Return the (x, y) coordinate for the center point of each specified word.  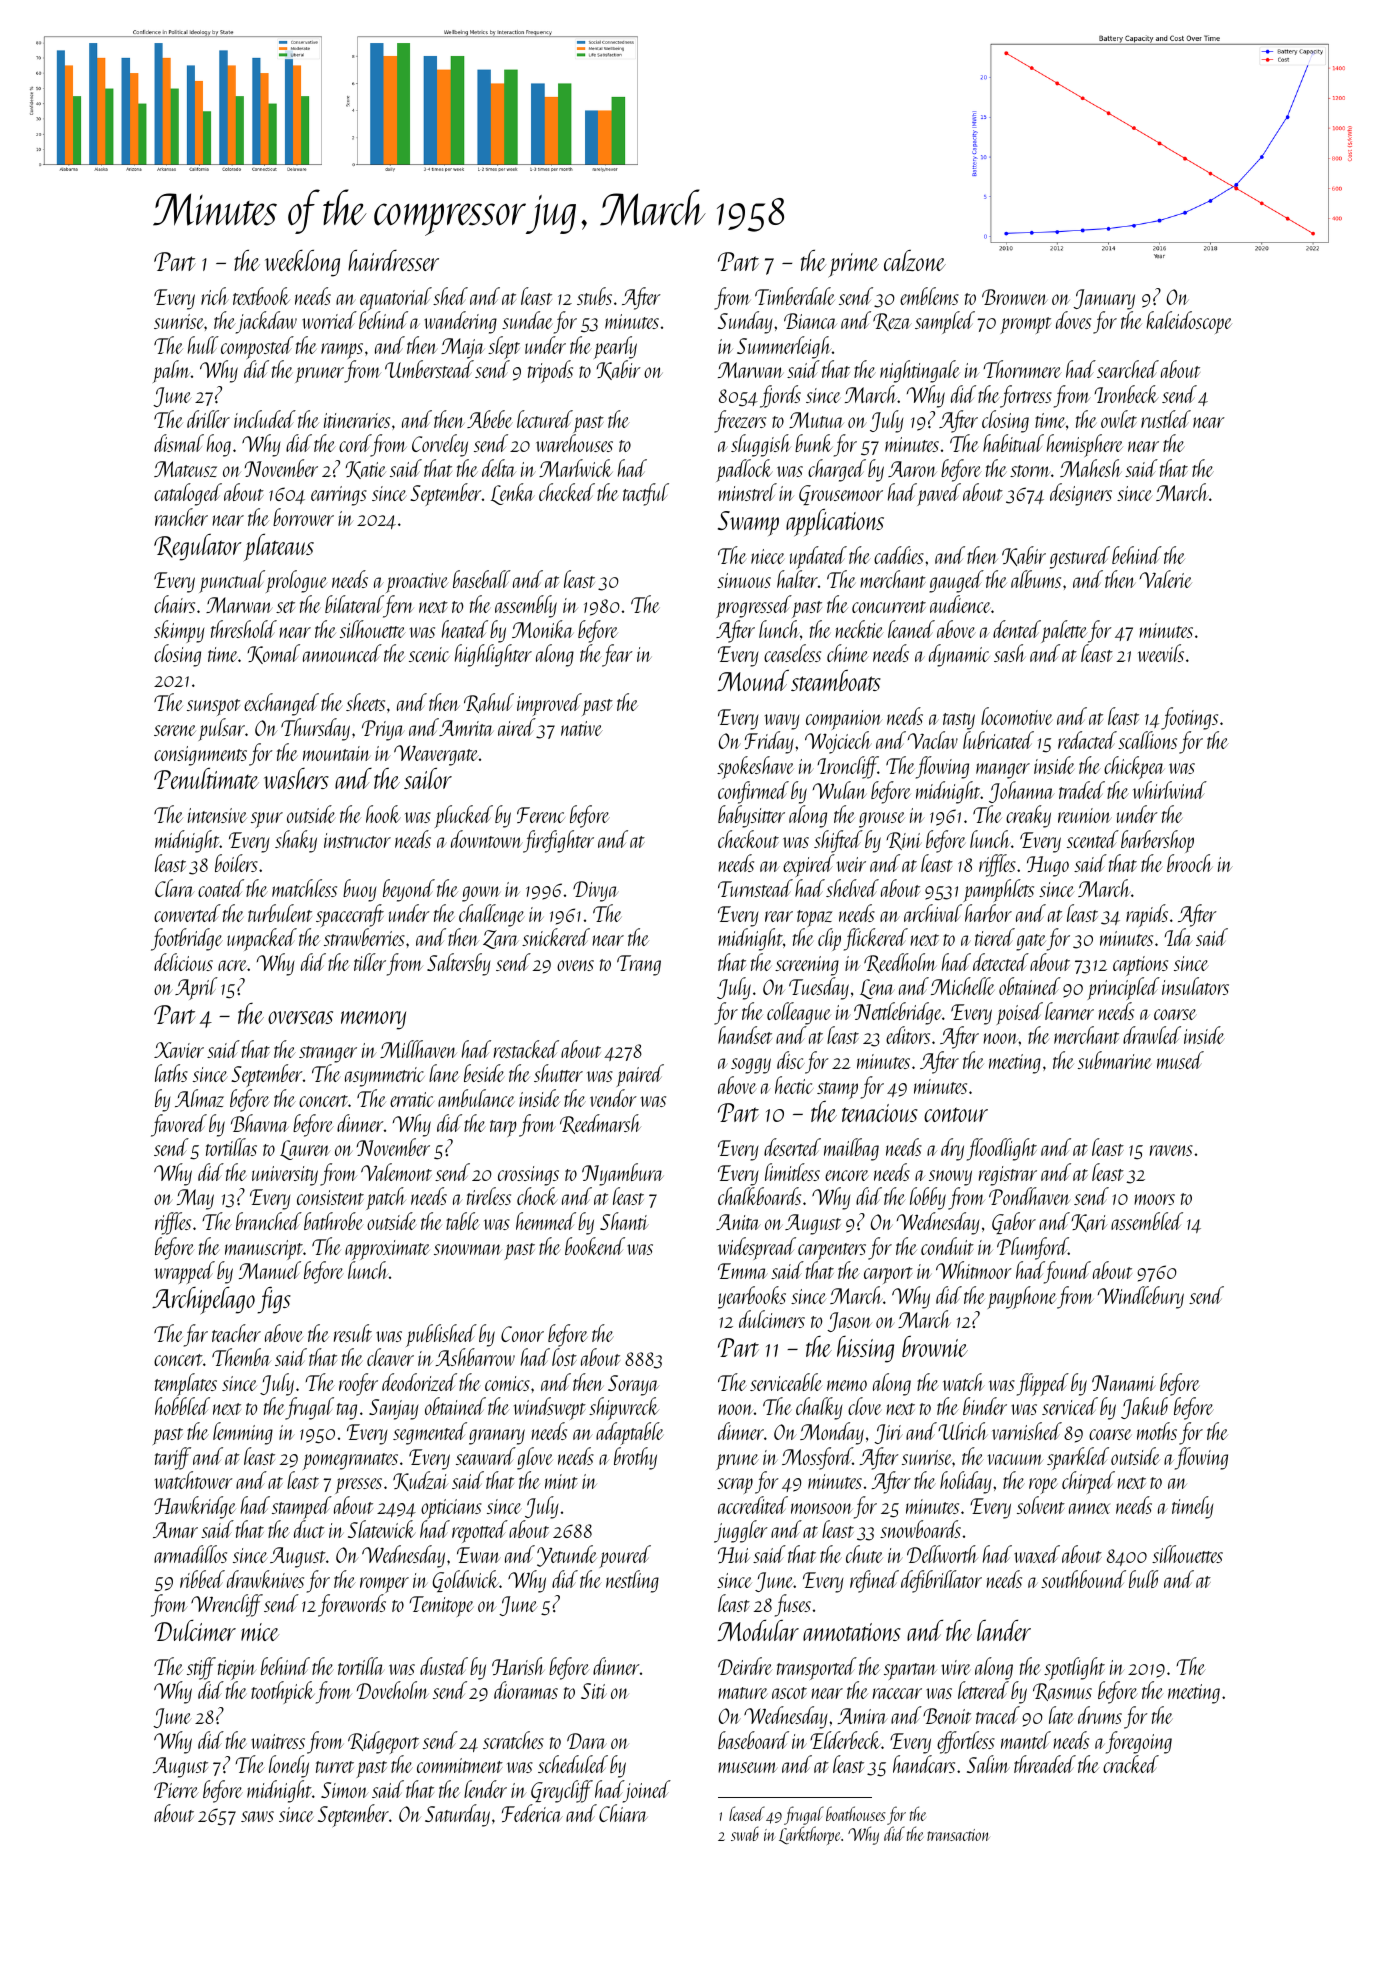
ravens (1171, 1150)
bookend (595, 1246)
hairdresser (393, 260)
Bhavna (260, 1123)
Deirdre (745, 1666)
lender (485, 1789)
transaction (958, 1835)
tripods (550, 371)
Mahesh (1090, 468)
